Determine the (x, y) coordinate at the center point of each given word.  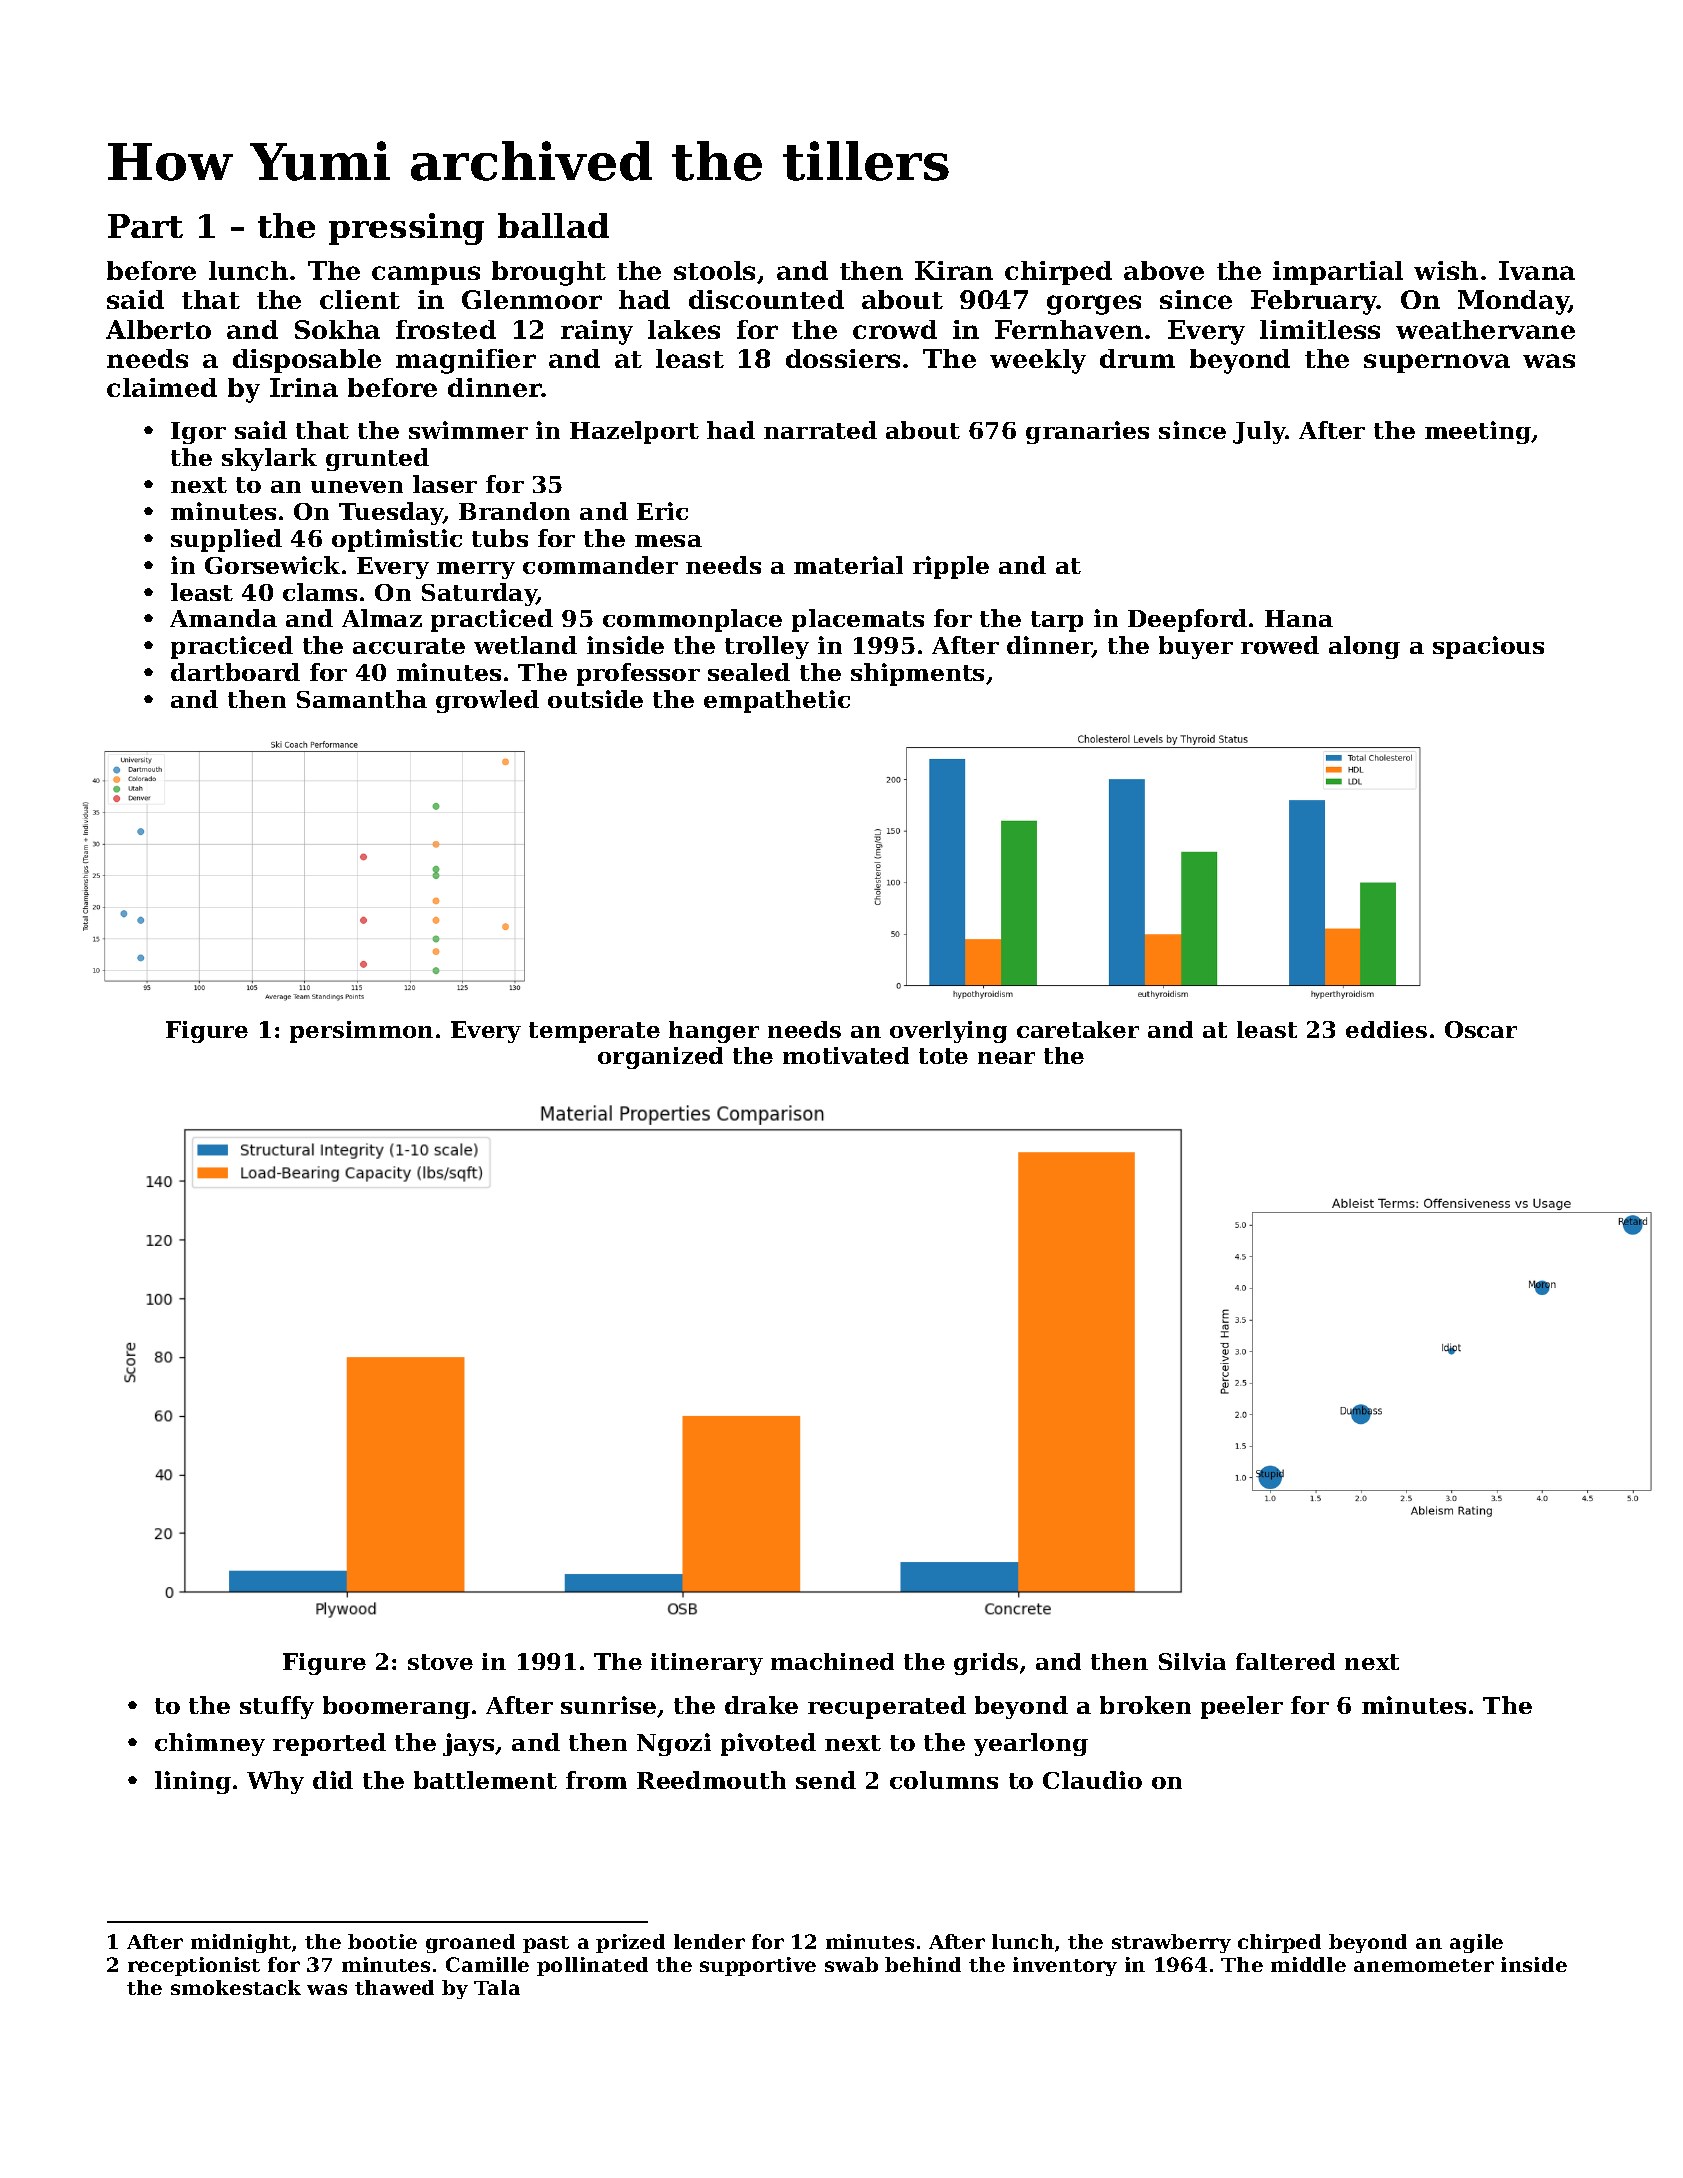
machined (832, 1661)
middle (1308, 1964)
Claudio (1092, 1780)
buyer (1196, 647)
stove (440, 1662)
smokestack (236, 1987)
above (1164, 270)
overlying (948, 1032)
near (1006, 1058)
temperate (594, 1032)
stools (714, 270)
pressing (406, 229)
